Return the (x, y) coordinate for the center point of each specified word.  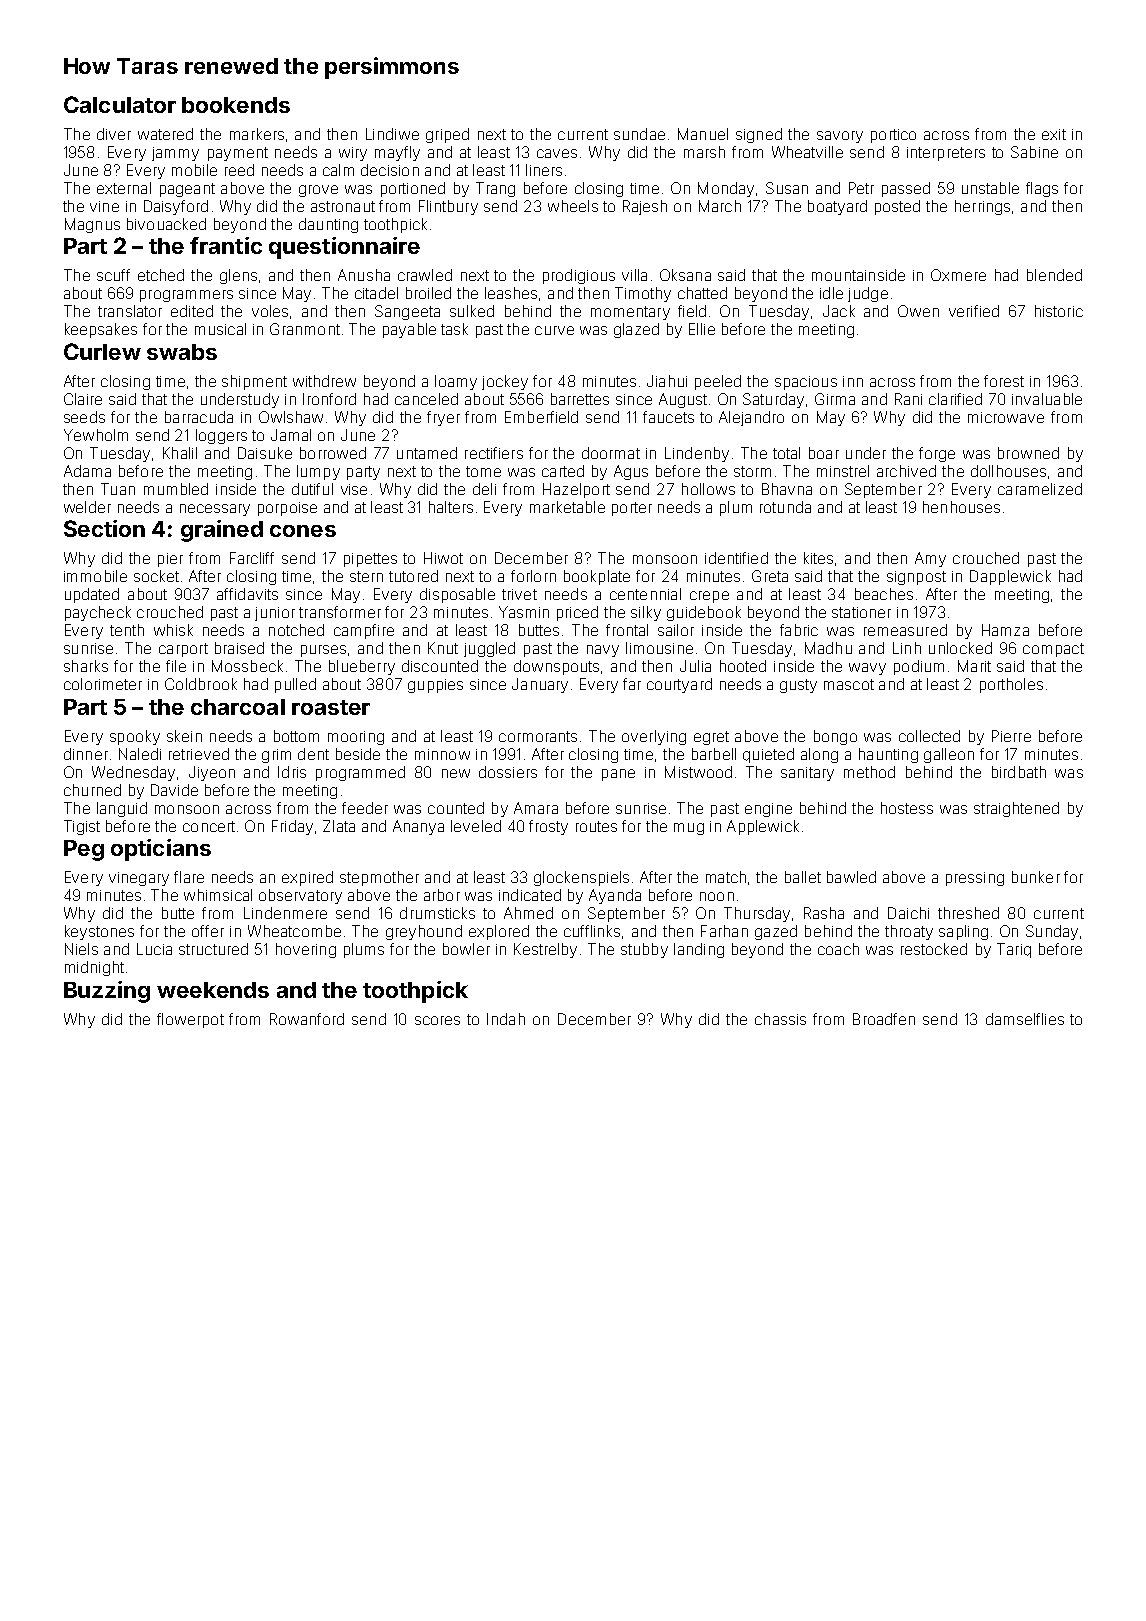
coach (838, 949)
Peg (84, 850)
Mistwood (698, 772)
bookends (236, 105)
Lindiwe (392, 134)
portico (893, 136)
